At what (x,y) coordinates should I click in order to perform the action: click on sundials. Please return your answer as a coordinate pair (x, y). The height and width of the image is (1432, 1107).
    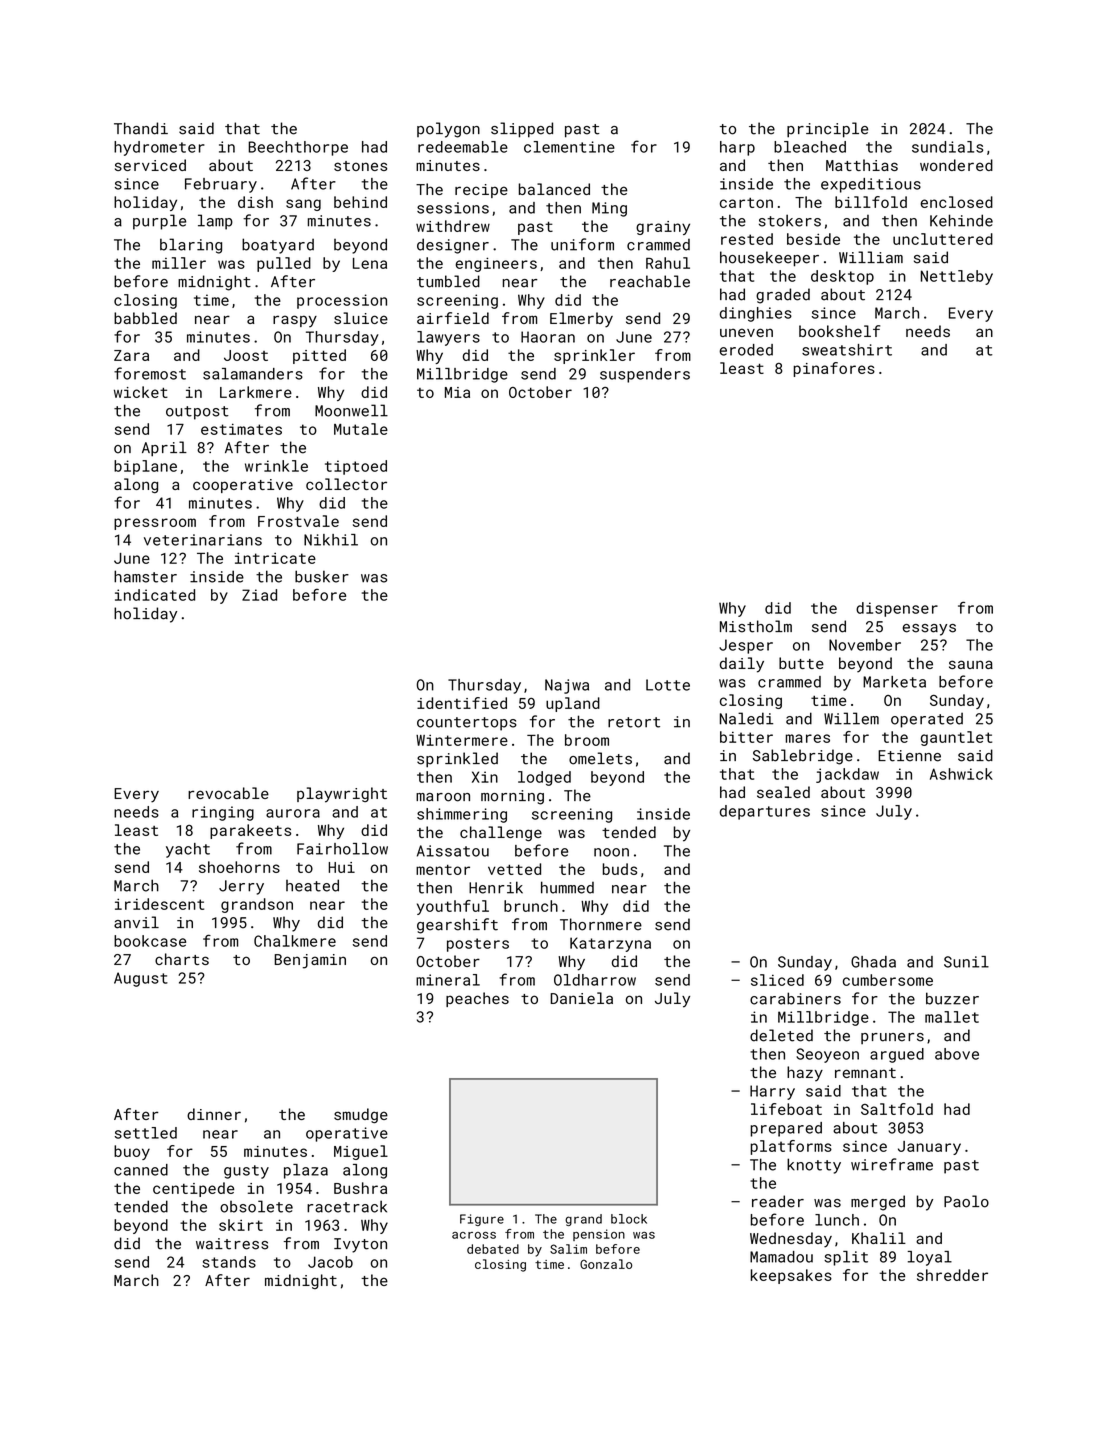
    Looking at the image, I should click on (947, 147).
